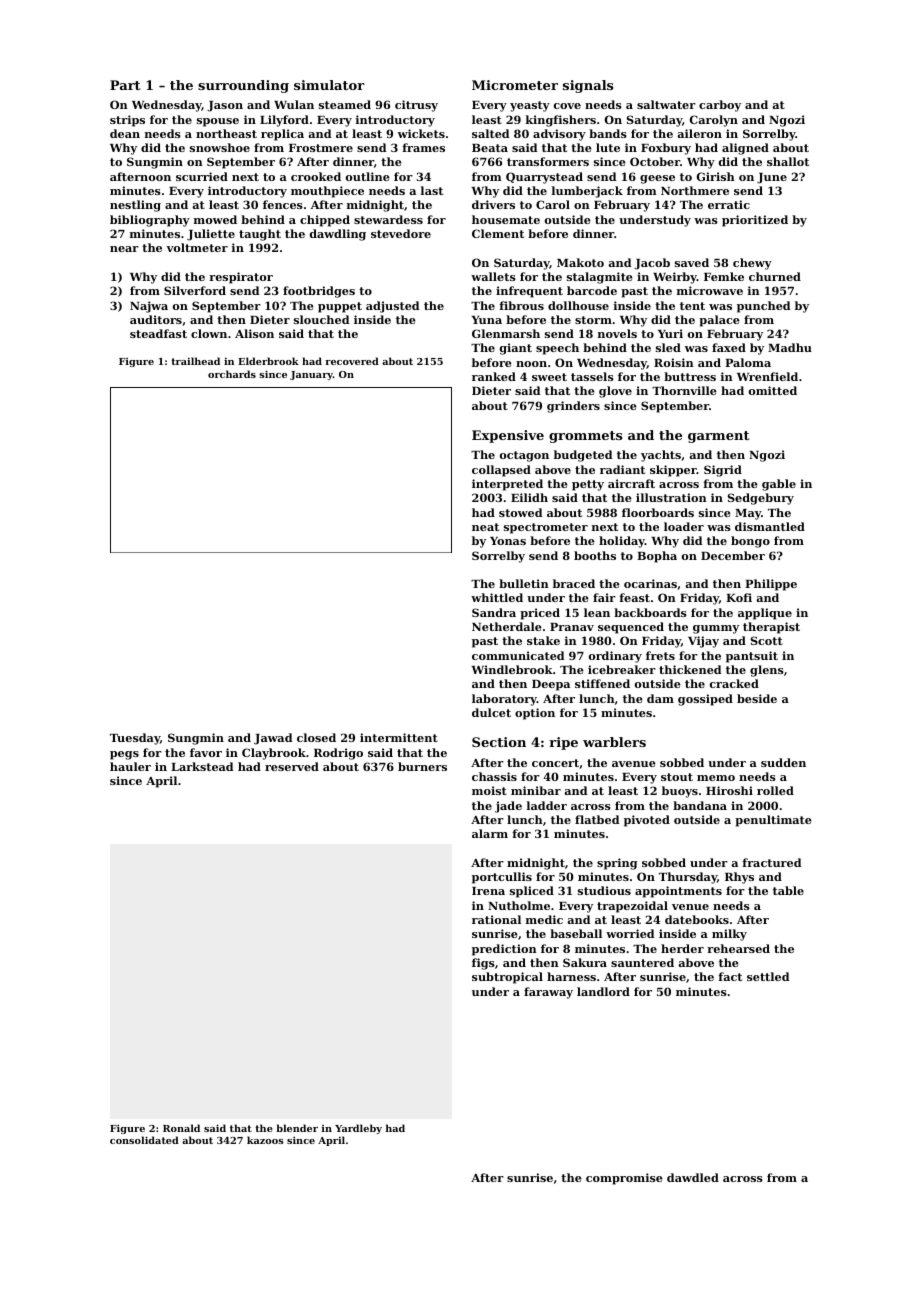 The image size is (924, 1308). Describe the element at coordinates (209, 333) in the document. I see `clown` at that location.
